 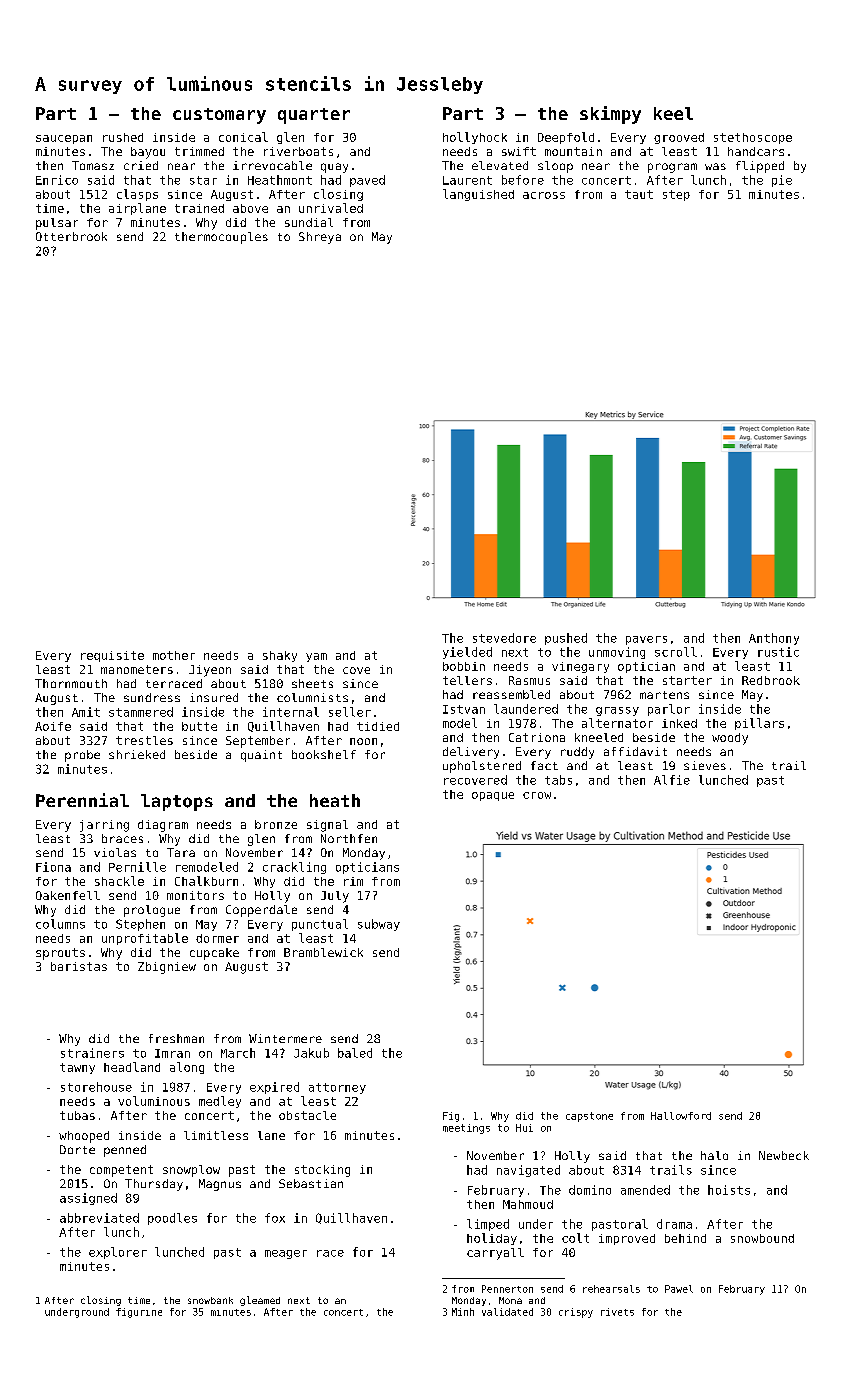 What do you see at coordinates (500, 165) in the screenshot?
I see `elevated` at bounding box center [500, 165].
